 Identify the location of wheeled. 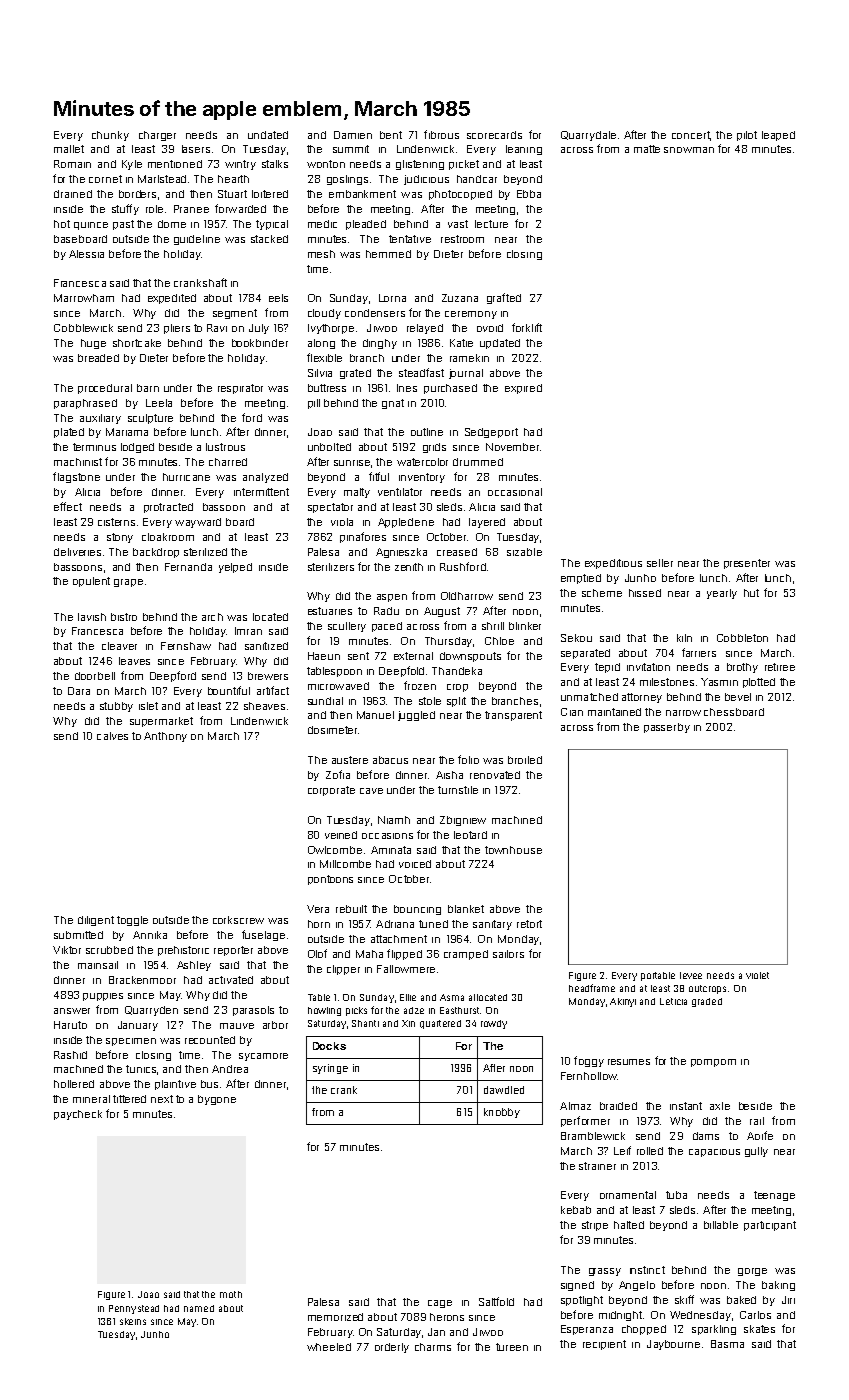
(329, 1347).
